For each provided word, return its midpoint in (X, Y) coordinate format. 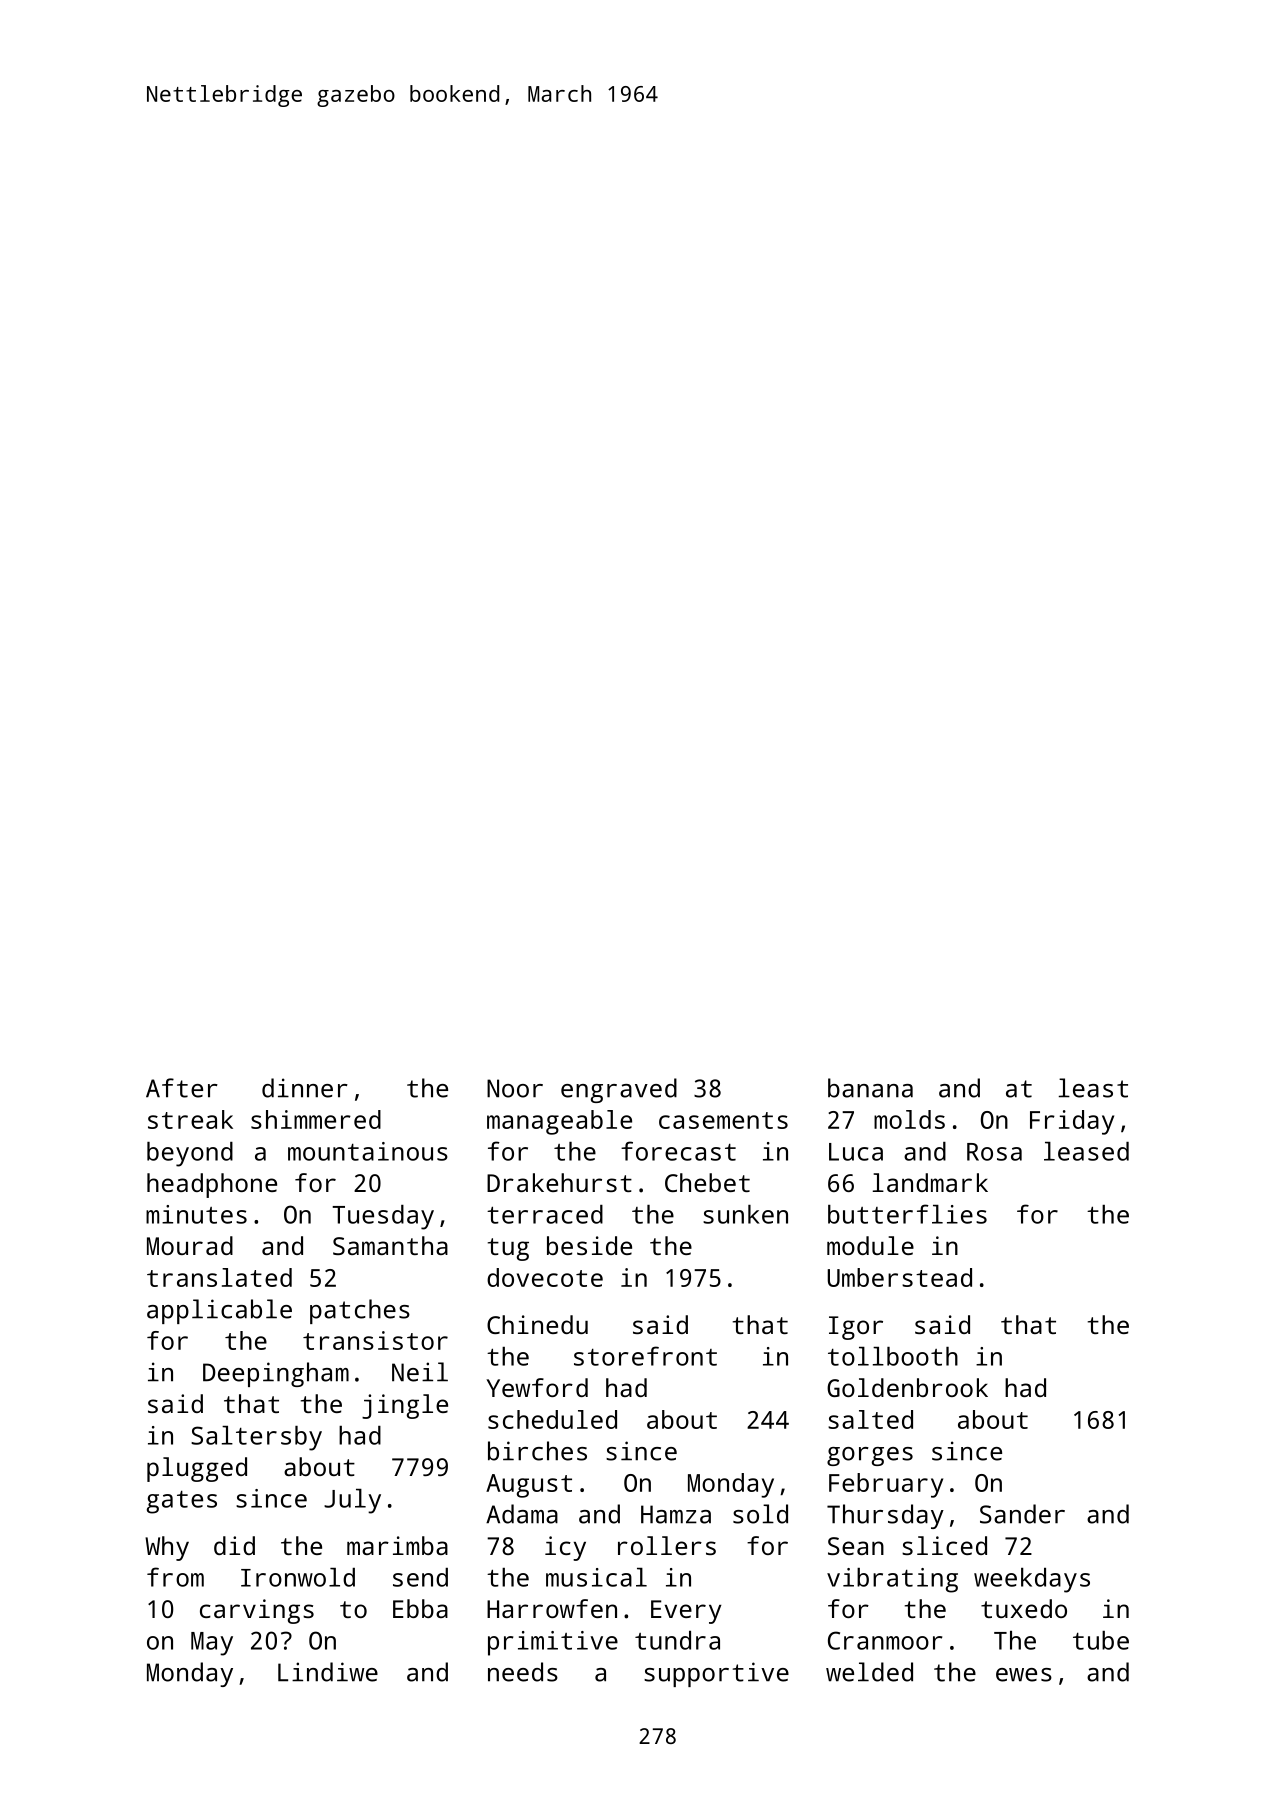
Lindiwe (328, 1672)
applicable (219, 1311)
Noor (515, 1088)
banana (870, 1088)
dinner (305, 1088)
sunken (745, 1214)
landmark (930, 1182)
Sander (1022, 1514)
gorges (870, 1456)
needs (523, 1672)
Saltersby (256, 1438)
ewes (1024, 1675)
